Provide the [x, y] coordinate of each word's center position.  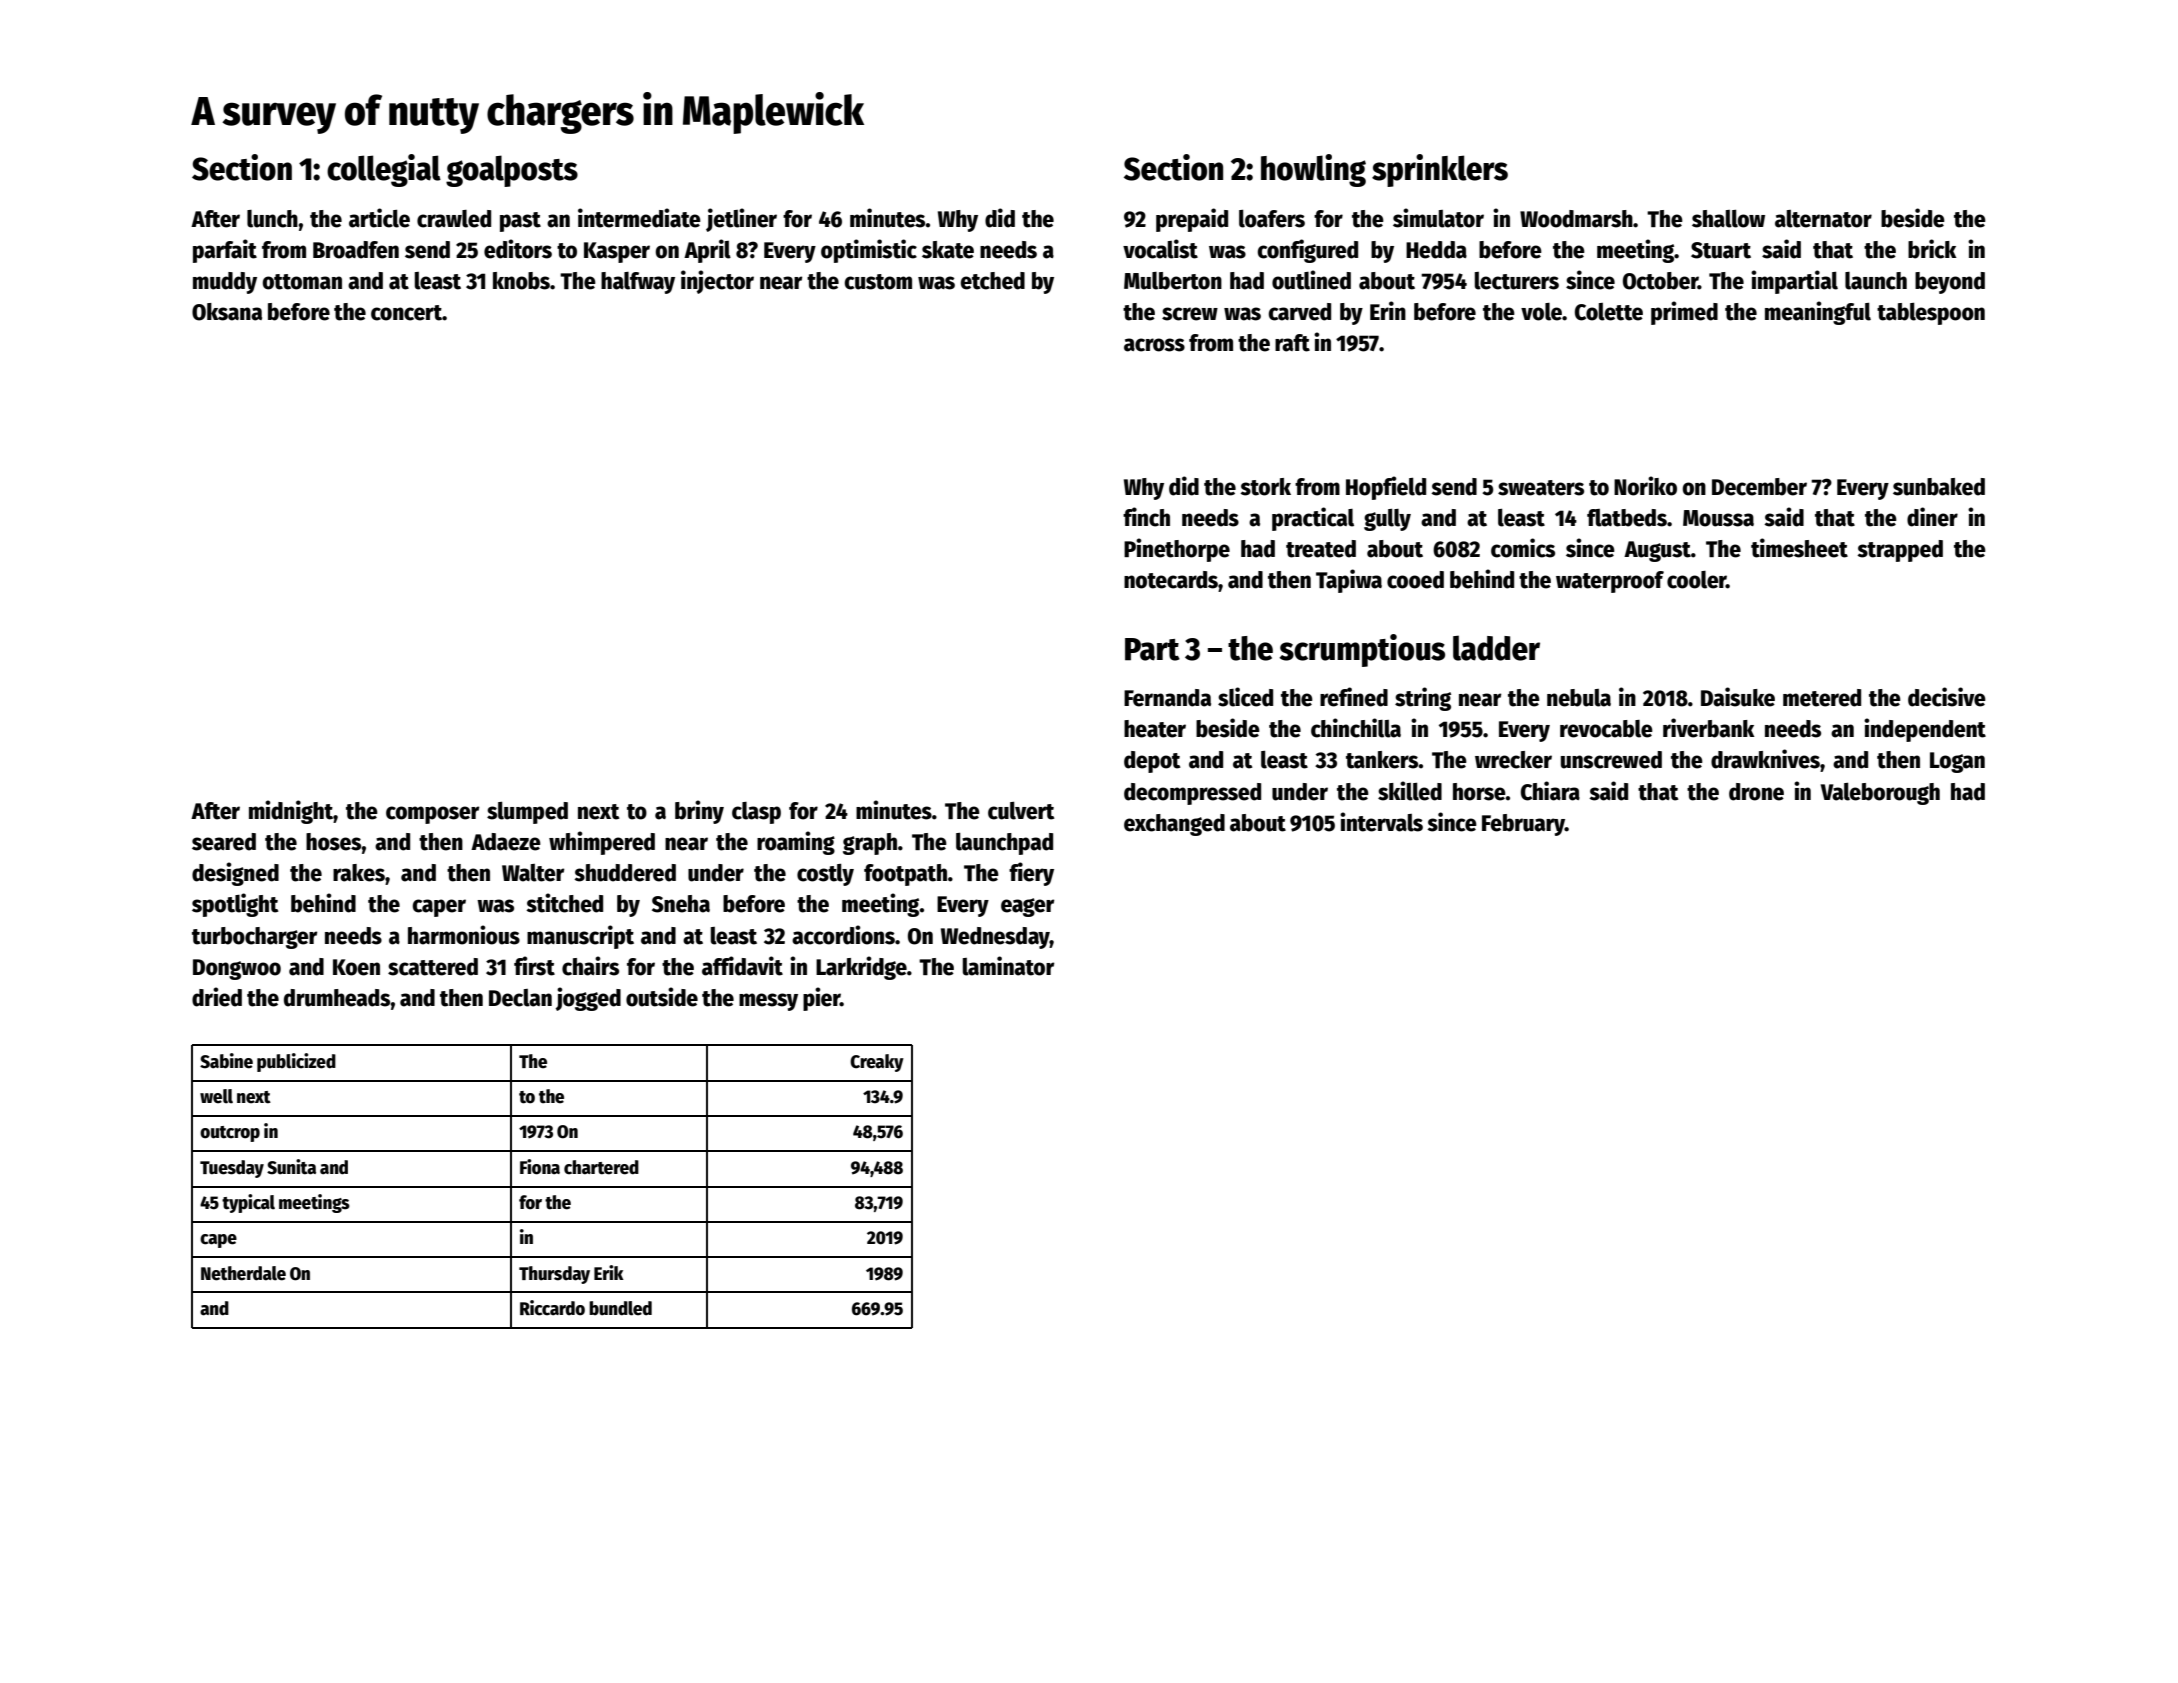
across [1154, 345]
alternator [1823, 219]
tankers [1382, 760]
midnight [291, 812]
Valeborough [1880, 794]
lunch [272, 219]
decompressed [1192, 794]
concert [406, 313]
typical [248, 1203]
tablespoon [1931, 314]
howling [1313, 170]
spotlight [235, 905]
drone [1756, 792]
